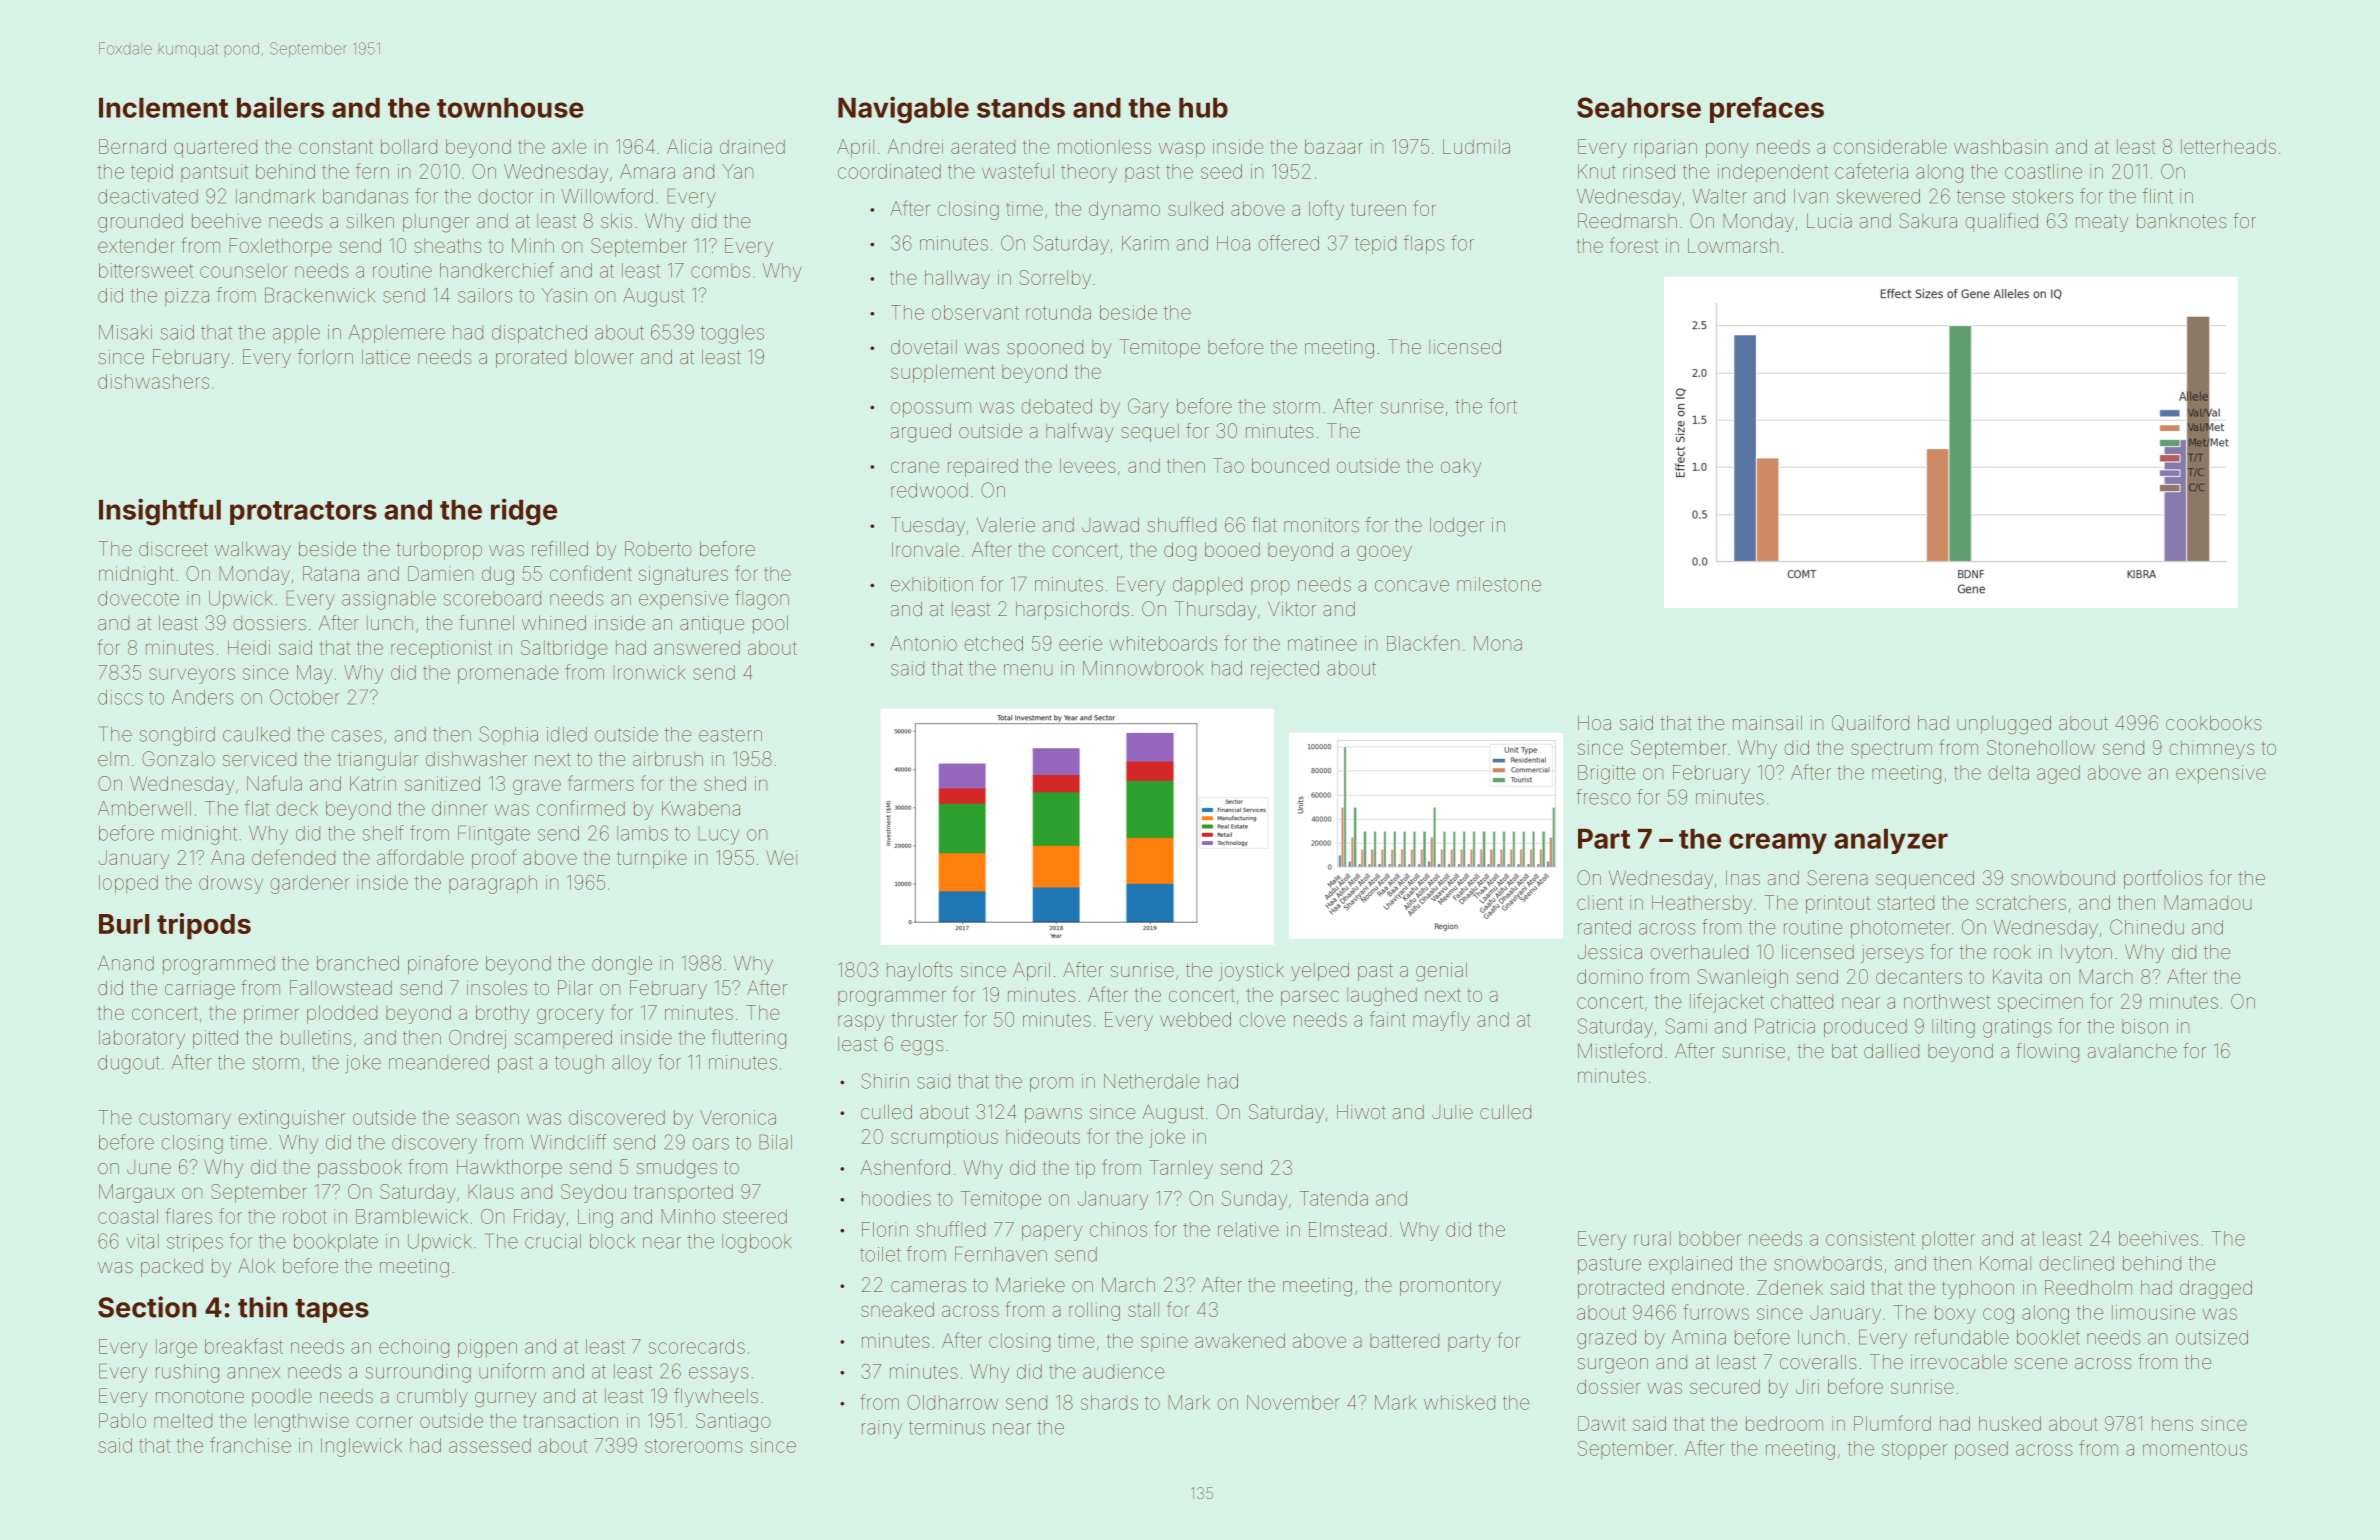  Describe the element at coordinates (922, 1048) in the screenshot. I see `eggs` at that location.
